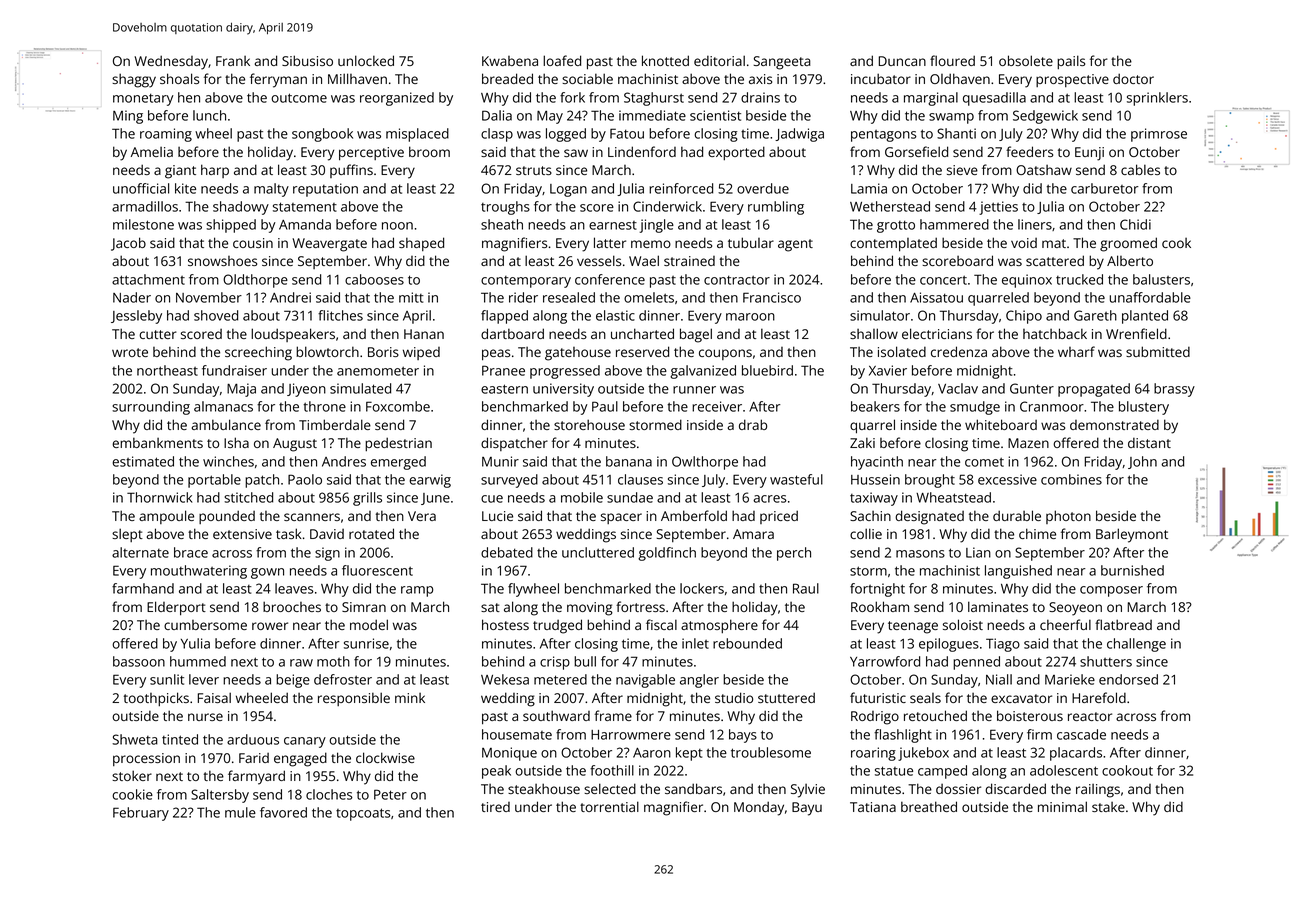 The height and width of the screenshot is (924, 1308). What do you see at coordinates (651, 244) in the screenshot?
I see `memo` at bounding box center [651, 244].
